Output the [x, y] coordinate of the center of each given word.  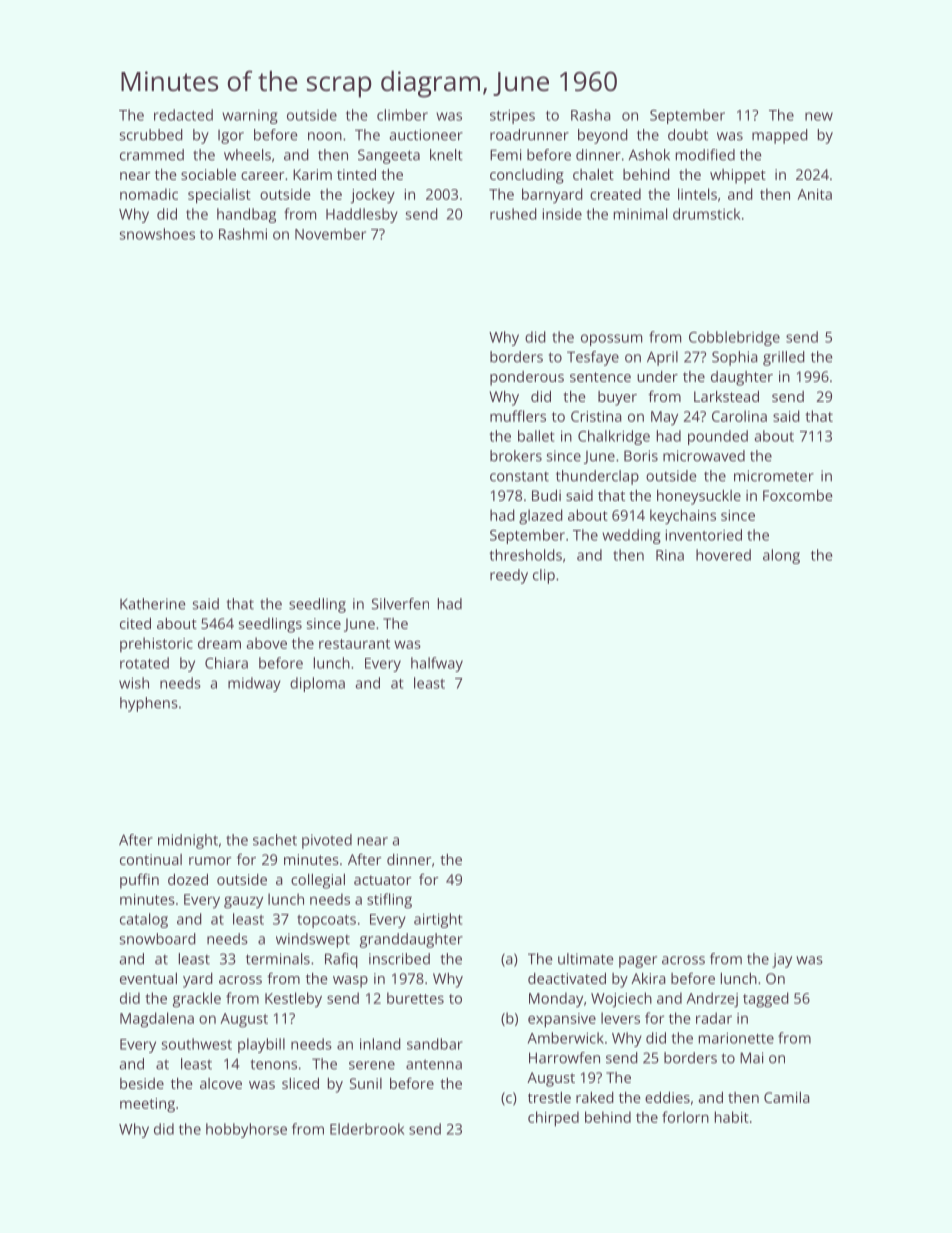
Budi [546, 495]
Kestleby [293, 1000]
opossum [611, 340]
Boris [641, 456]
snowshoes [157, 234]
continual [151, 859]
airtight [438, 920]
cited [135, 623]
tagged [766, 1000]
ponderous [527, 378]
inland [380, 1044]
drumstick [706, 214]
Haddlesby [362, 215]
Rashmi [243, 234]
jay [782, 960]
